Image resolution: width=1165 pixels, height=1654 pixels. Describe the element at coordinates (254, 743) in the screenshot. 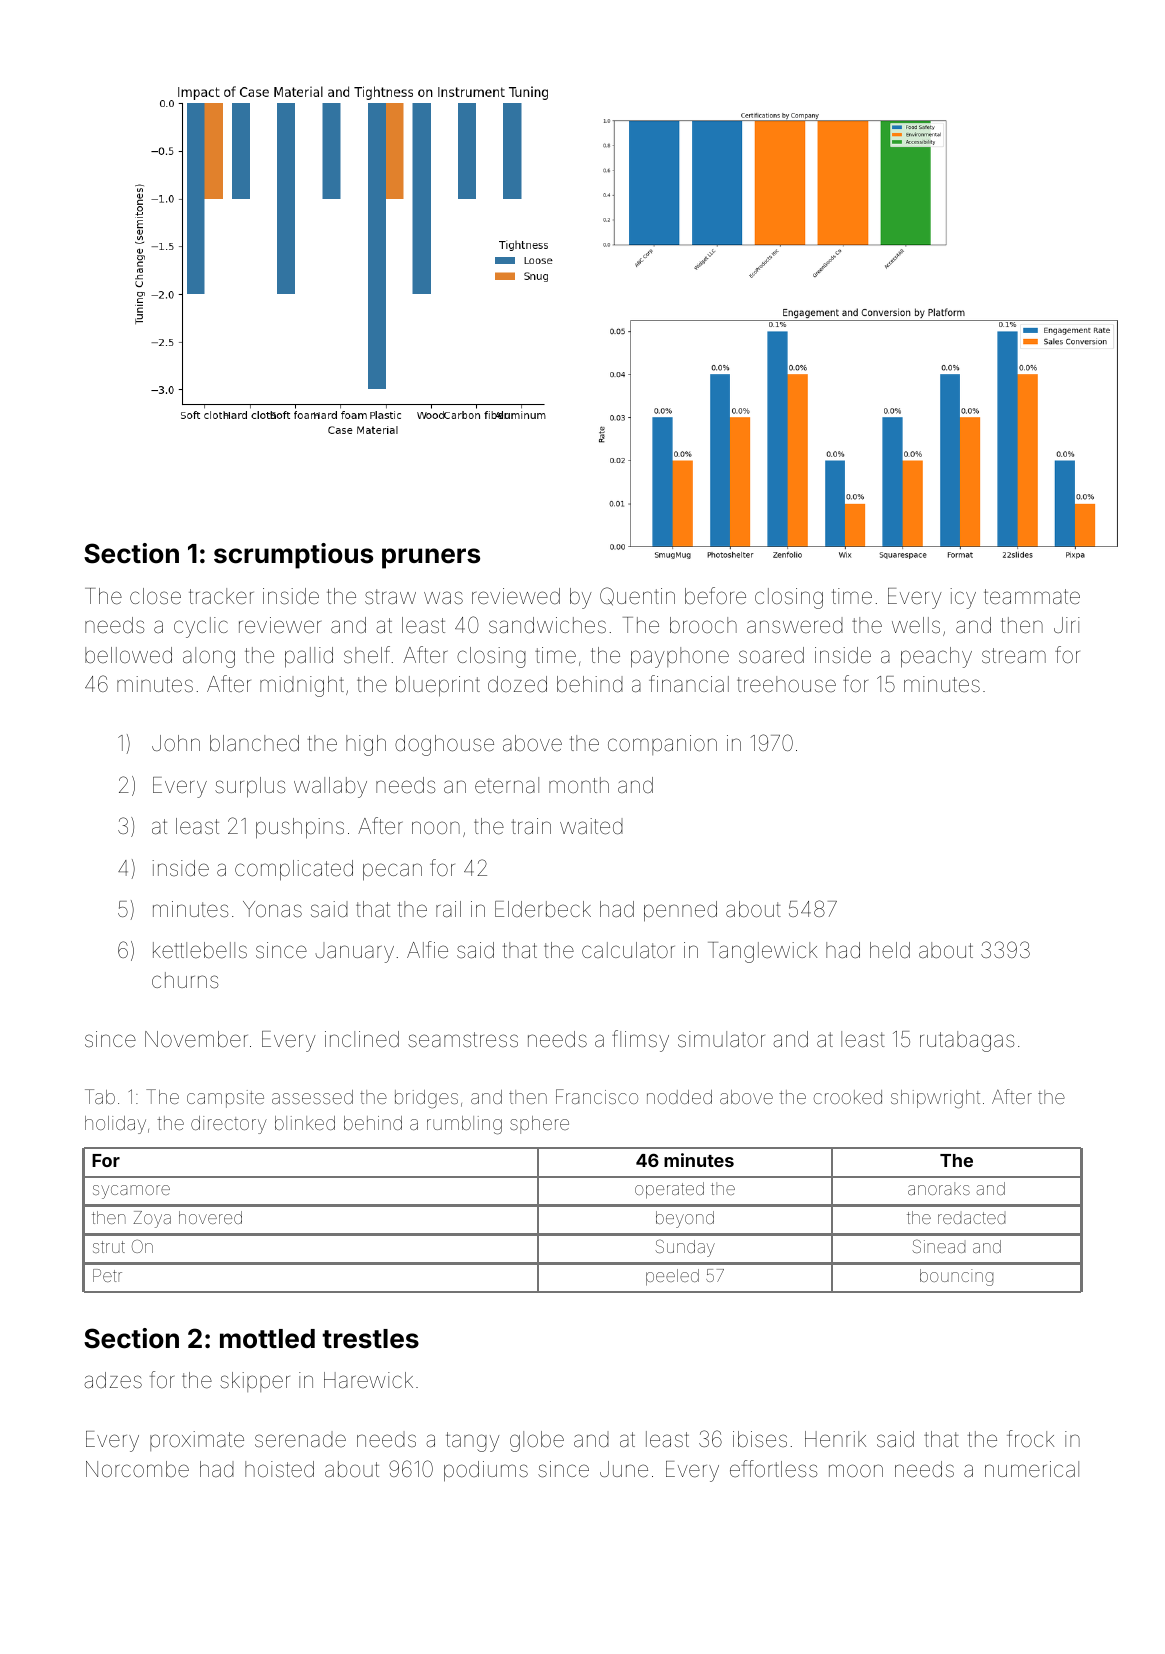

I see `blanched` at that location.
